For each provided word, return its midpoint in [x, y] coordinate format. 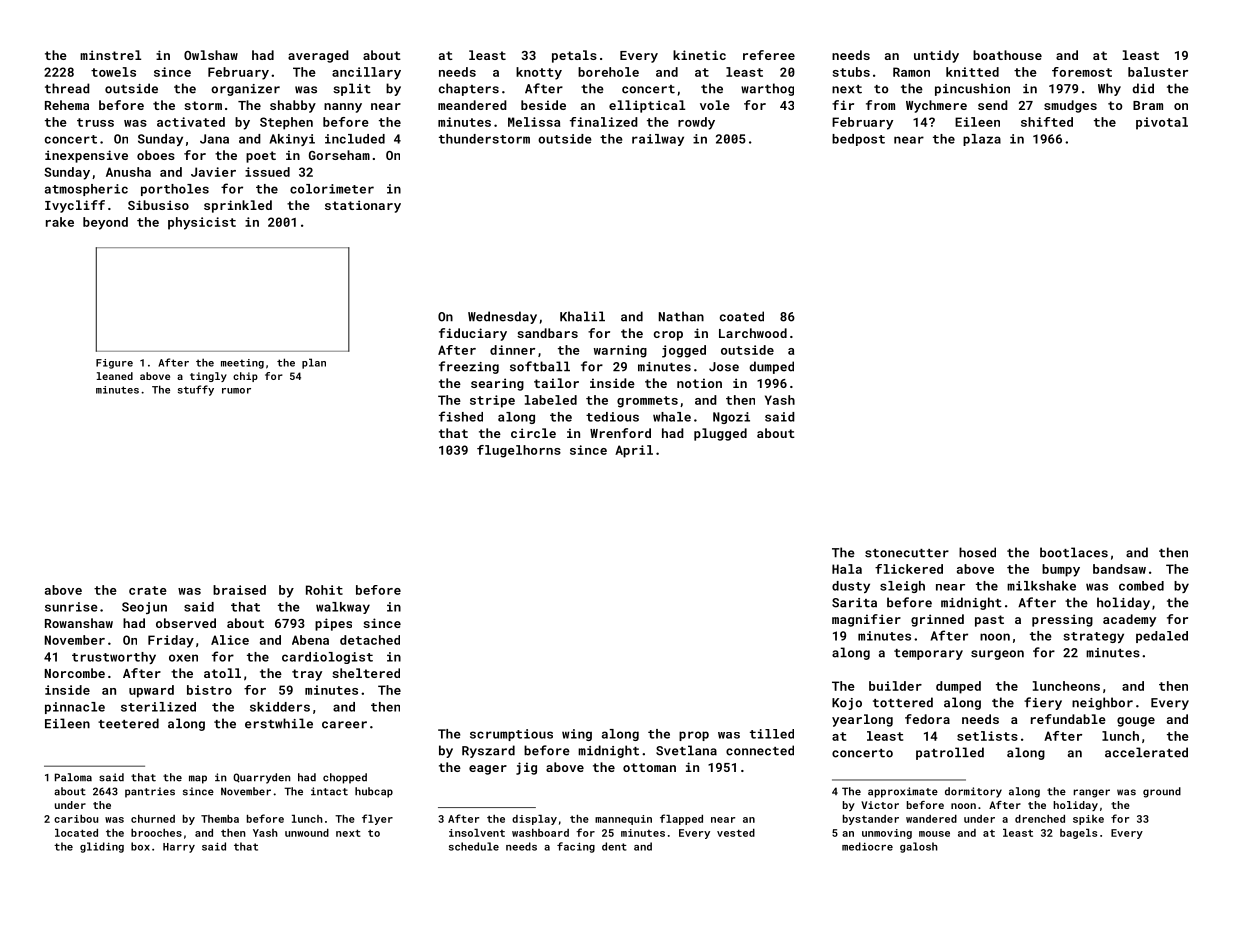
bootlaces [1074, 552]
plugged [720, 434]
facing [576, 847]
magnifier [866, 620]
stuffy [196, 390]
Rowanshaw [79, 623]
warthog [767, 89]
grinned [937, 620]
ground [1162, 792]
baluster [1158, 72]
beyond [105, 223]
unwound [307, 833]
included [355, 139]
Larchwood [753, 333]
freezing [469, 367]
